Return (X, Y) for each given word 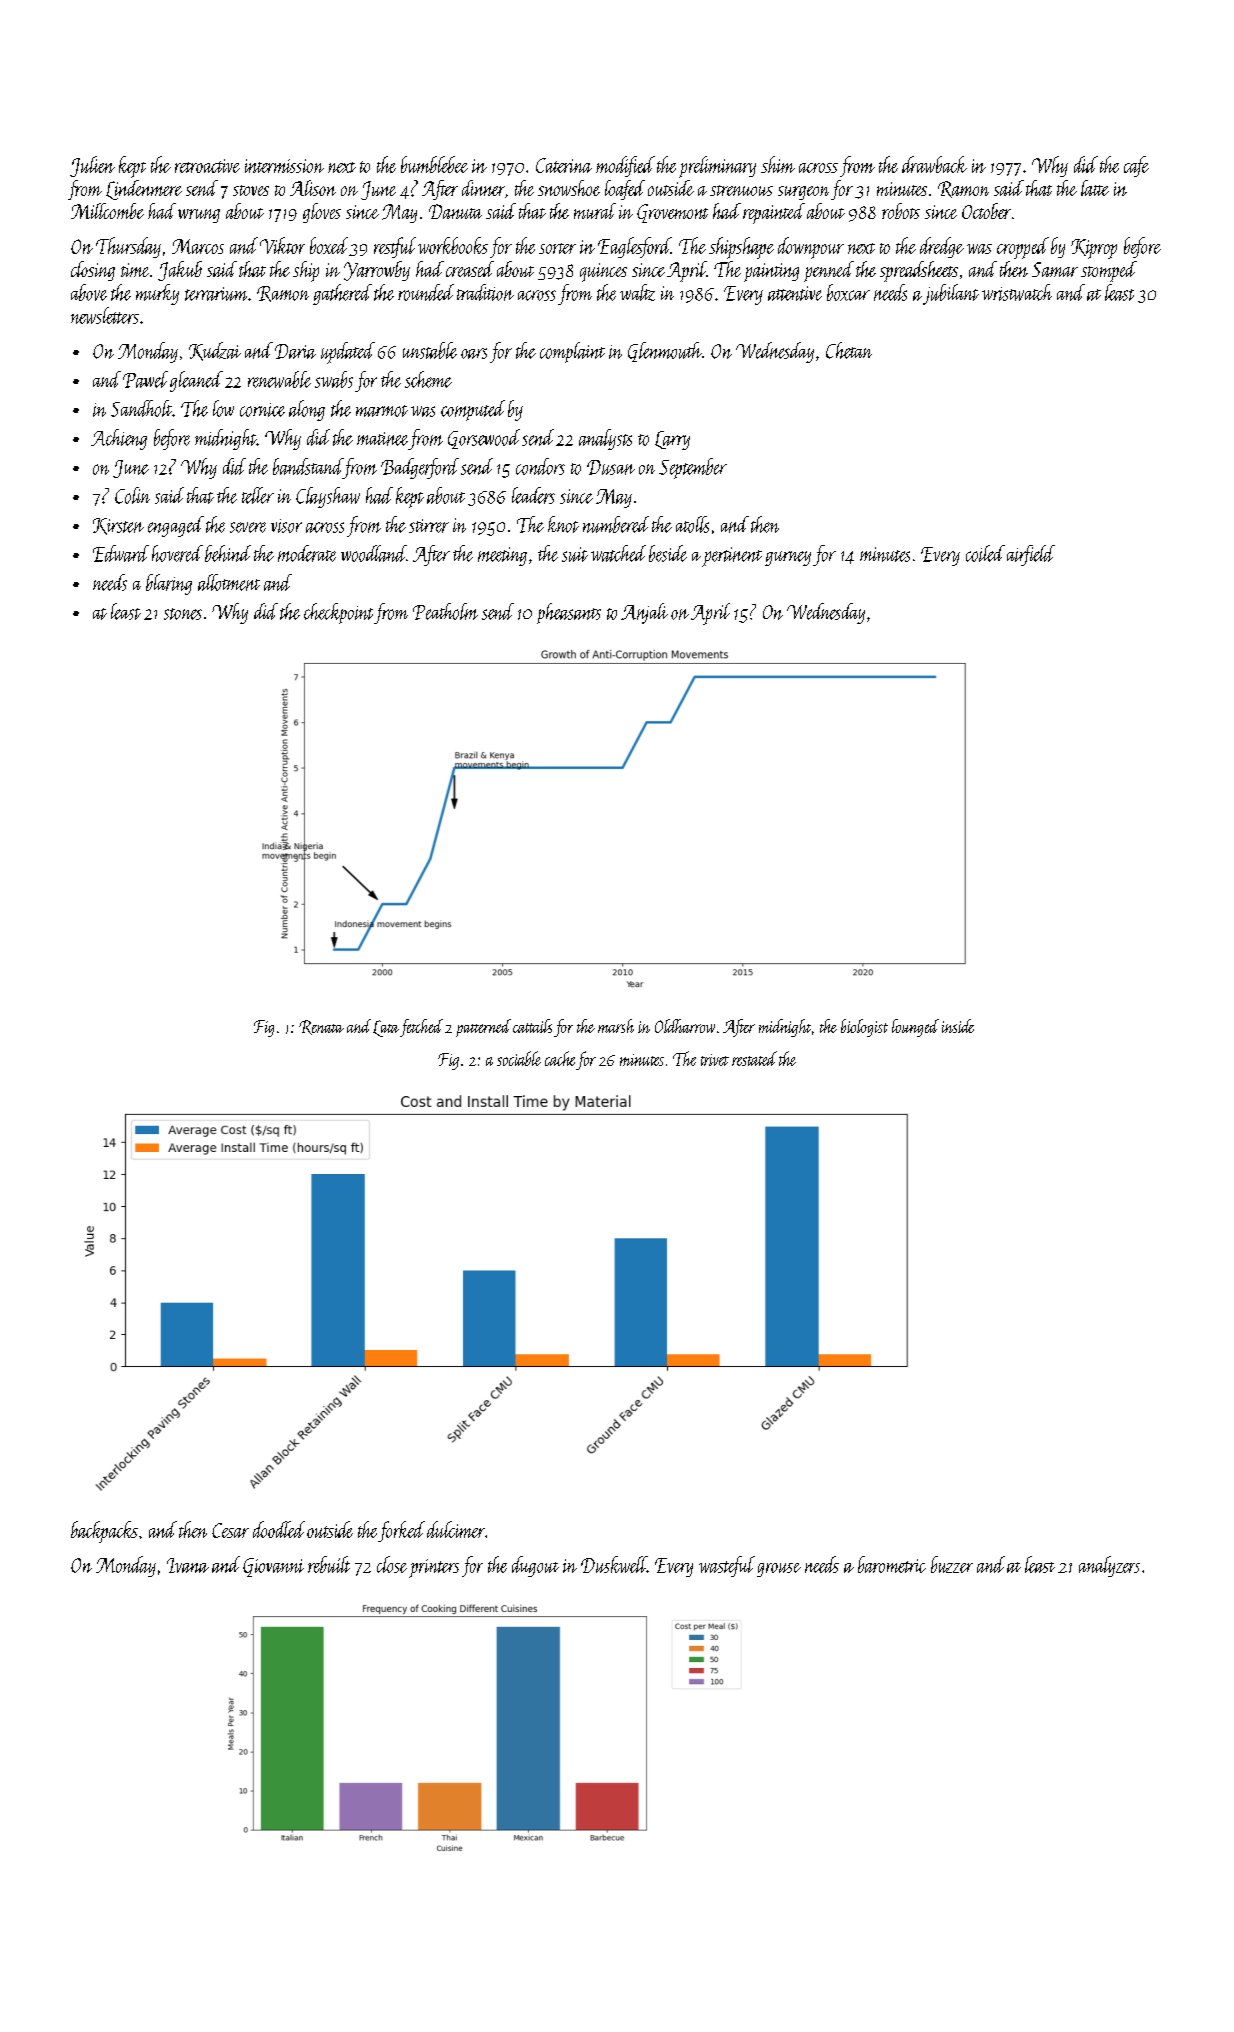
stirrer (429, 526)
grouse (779, 1570)
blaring (169, 584)
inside (958, 1026)
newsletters (105, 315)
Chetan (849, 350)
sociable (519, 1058)
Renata (321, 1027)
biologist (864, 1028)
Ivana (188, 1565)
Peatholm (445, 611)
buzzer (952, 1564)
